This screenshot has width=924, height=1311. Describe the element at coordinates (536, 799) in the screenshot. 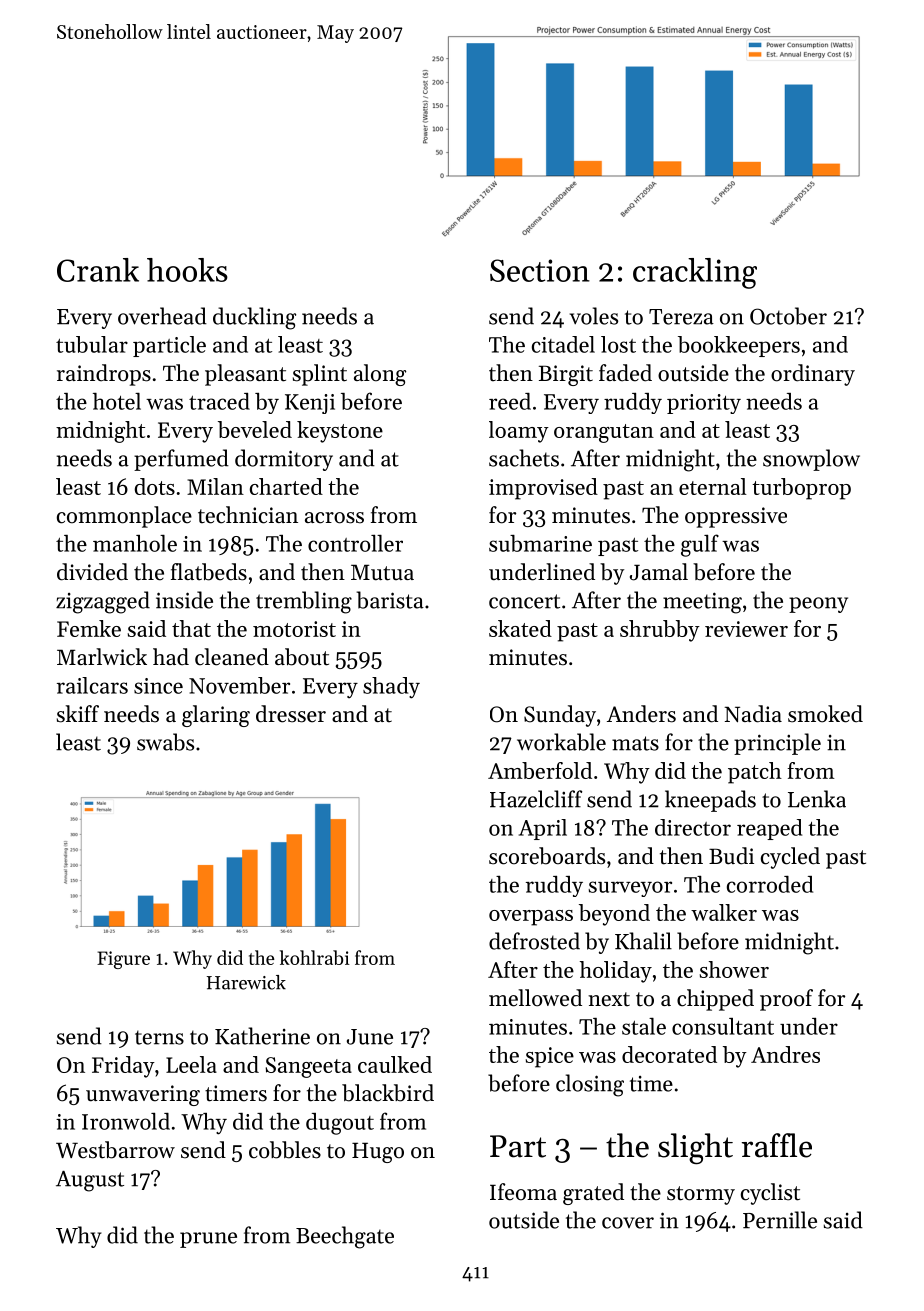

I see `Hazelcliff` at that location.
